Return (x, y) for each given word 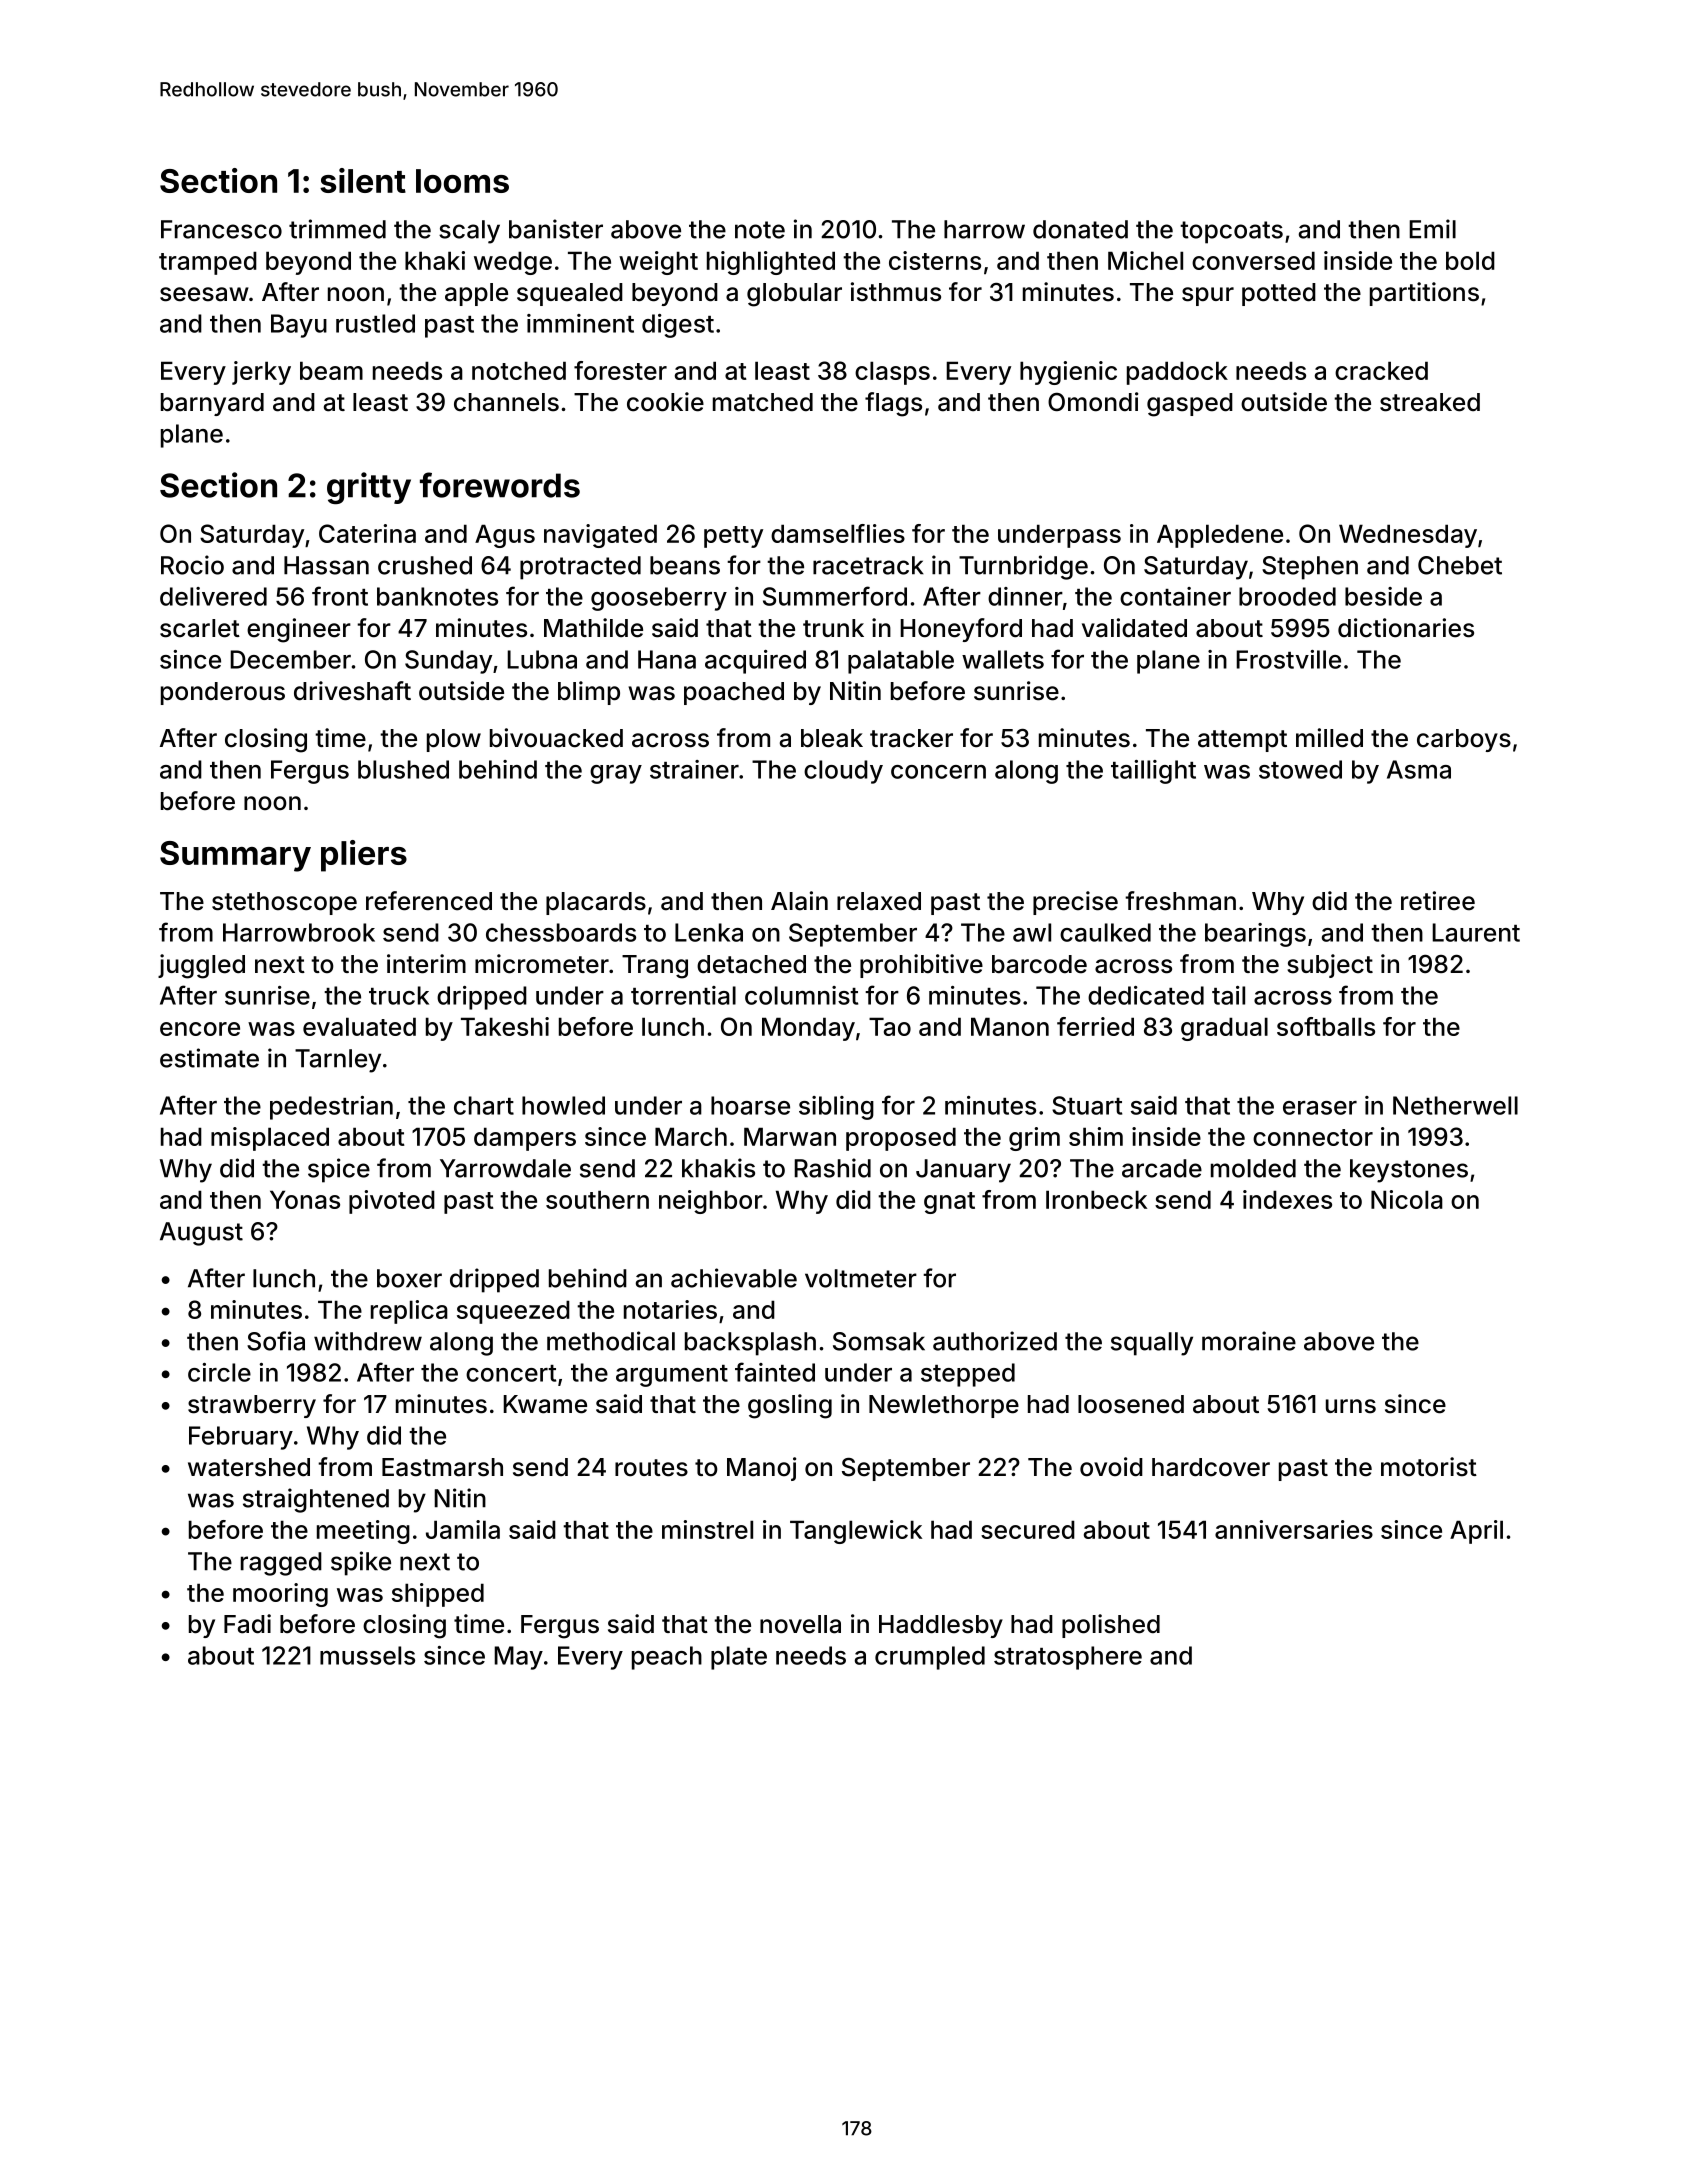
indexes (1287, 1199)
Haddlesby (941, 1626)
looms (462, 181)
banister (556, 229)
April (1476, 1532)
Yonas (305, 1199)
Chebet (1460, 565)
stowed (1300, 769)
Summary (235, 856)
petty (733, 537)
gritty (369, 488)
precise (1075, 903)
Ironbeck (1096, 1199)
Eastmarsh (442, 1467)
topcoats (1231, 232)
